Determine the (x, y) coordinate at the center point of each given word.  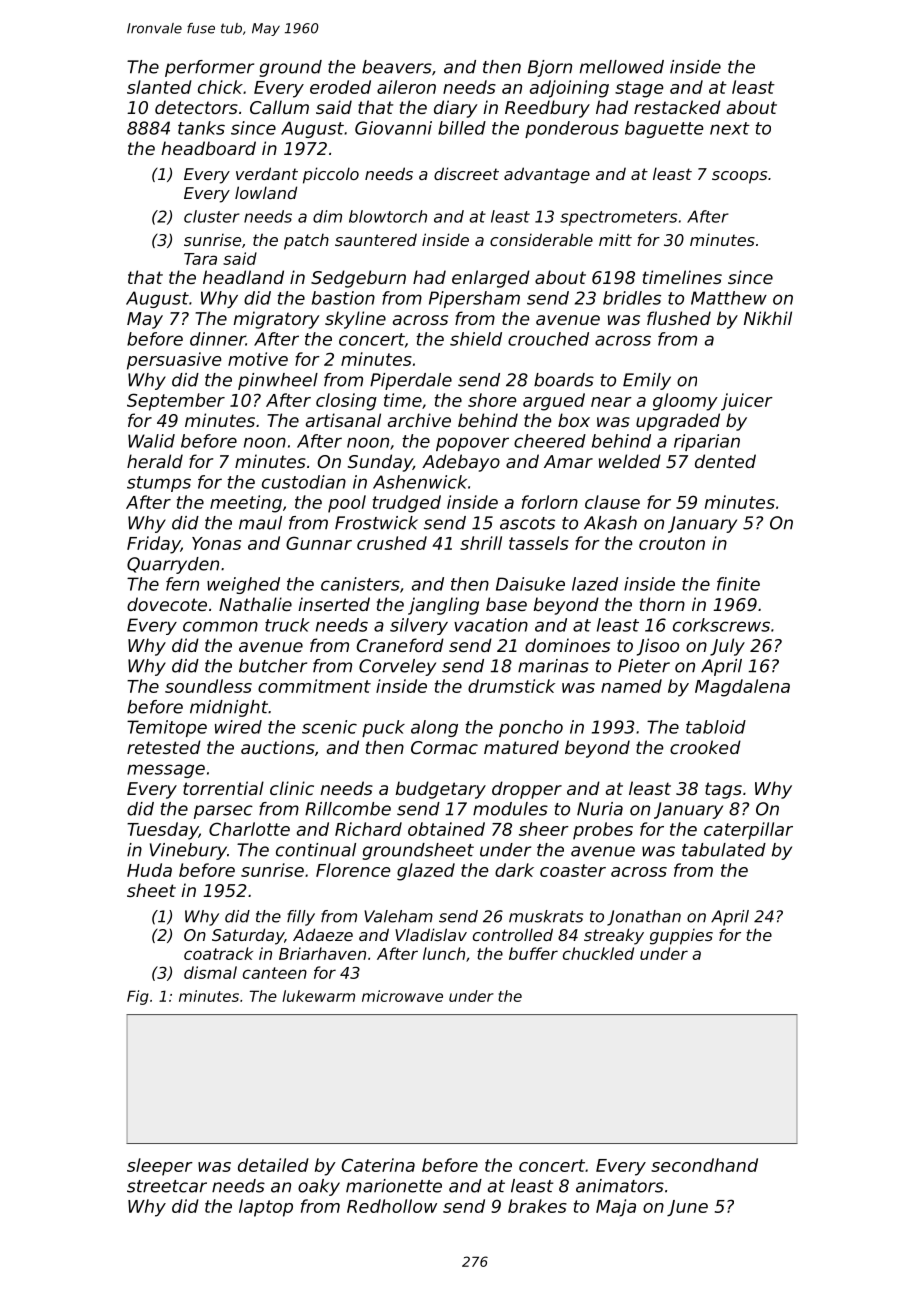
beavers (397, 67)
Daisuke (530, 584)
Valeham (398, 916)
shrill (481, 543)
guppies (681, 936)
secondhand (704, 1165)
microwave (402, 996)
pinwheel (278, 381)
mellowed (622, 67)
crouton (672, 543)
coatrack (218, 953)
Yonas (216, 543)
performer (209, 68)
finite (738, 584)
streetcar (167, 1186)
